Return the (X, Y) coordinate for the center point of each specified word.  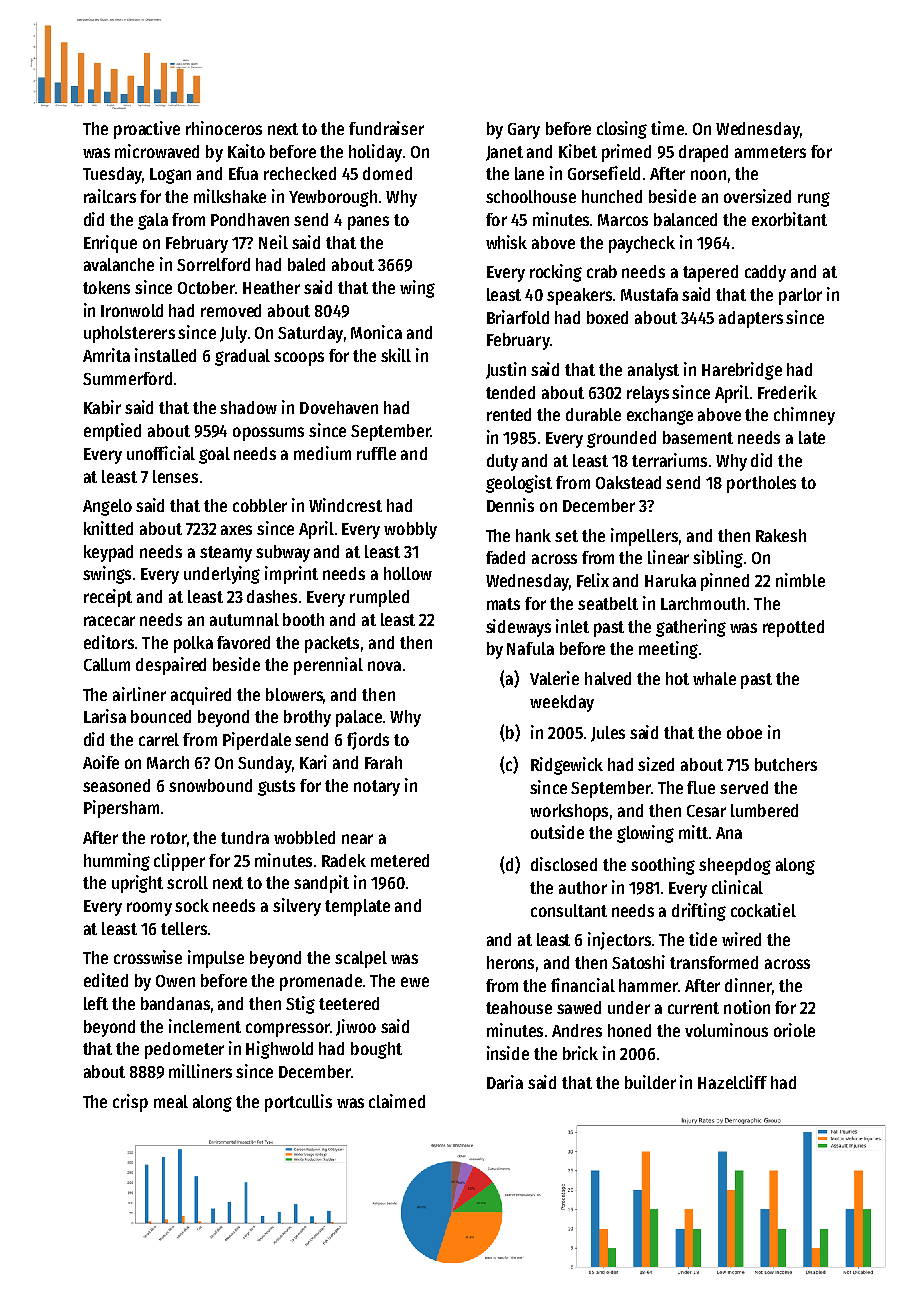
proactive (147, 130)
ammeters (770, 152)
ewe (415, 982)
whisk (506, 242)
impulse (216, 959)
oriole (794, 1030)
